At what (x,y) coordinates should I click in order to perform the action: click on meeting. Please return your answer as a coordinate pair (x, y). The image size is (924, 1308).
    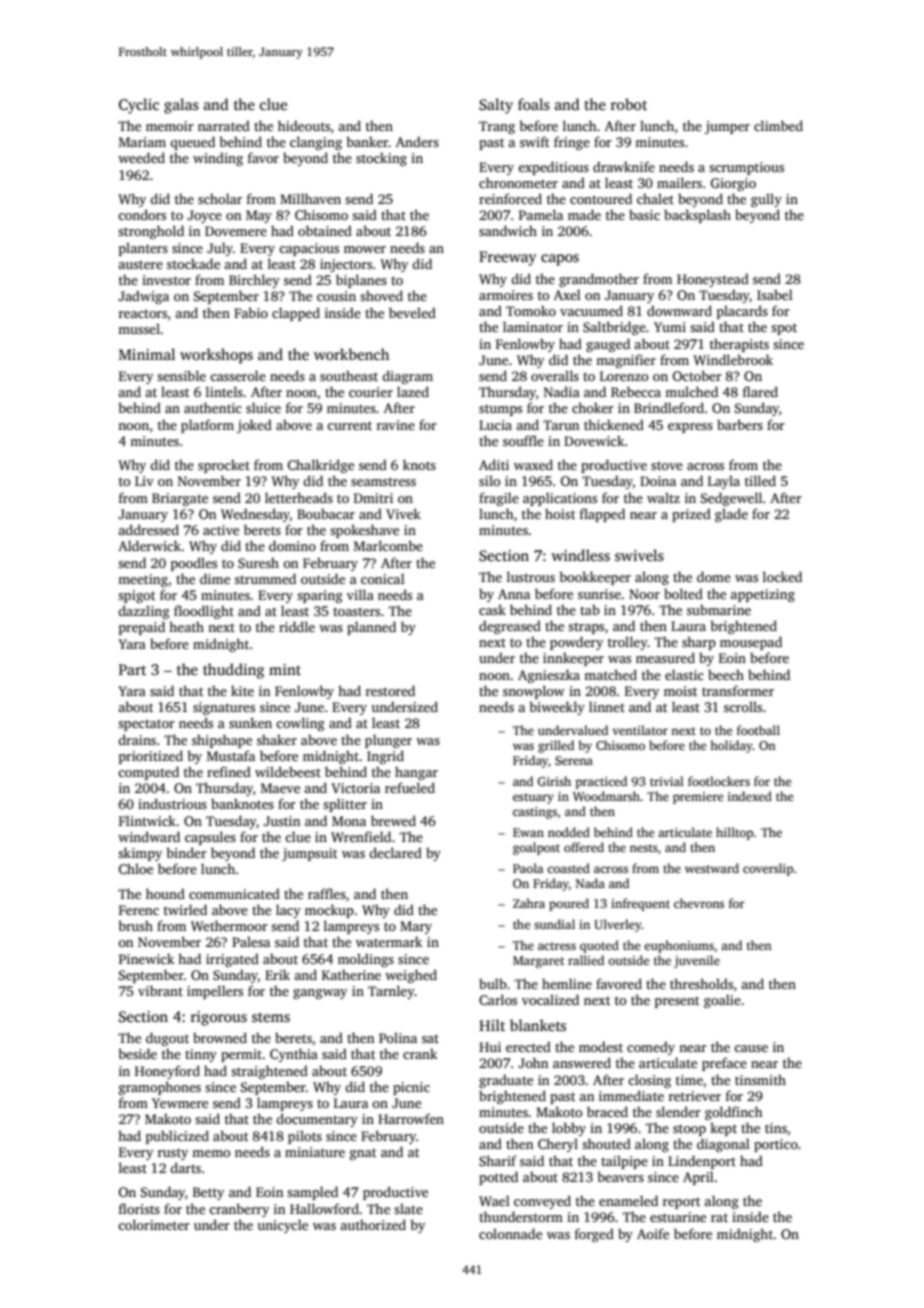
    Looking at the image, I should click on (143, 580).
